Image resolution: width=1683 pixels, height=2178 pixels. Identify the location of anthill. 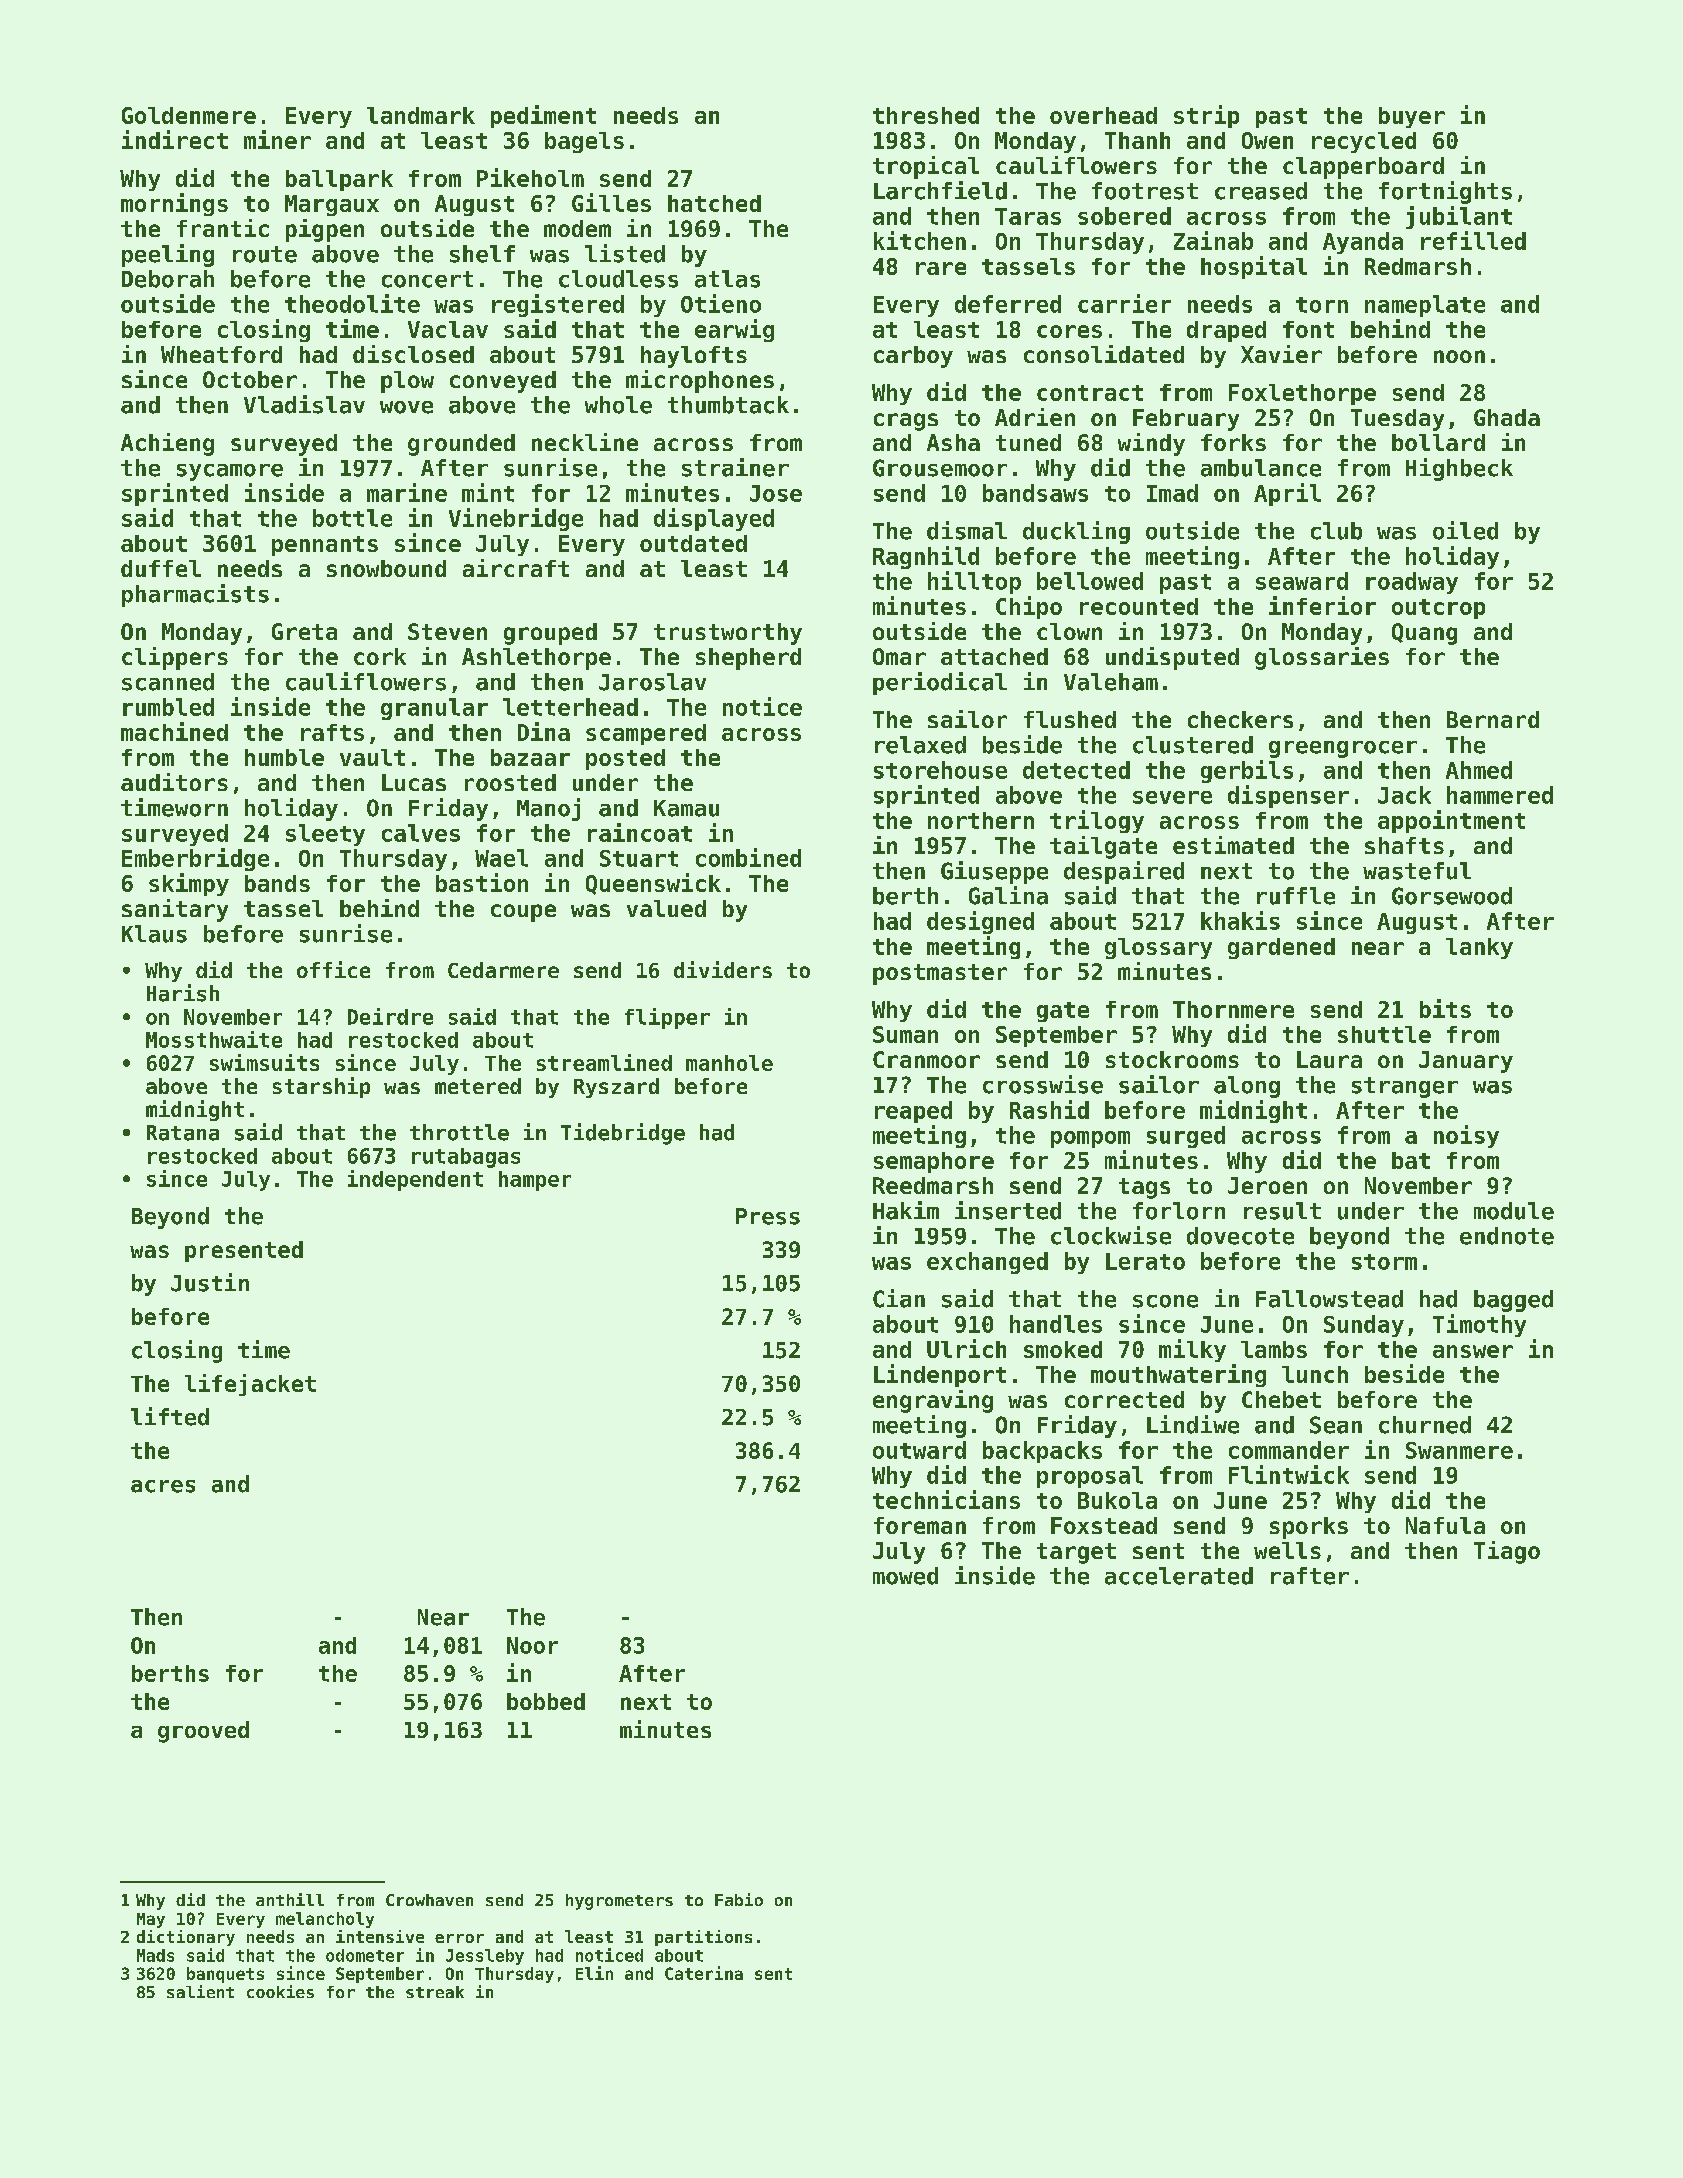
(290, 1899).
